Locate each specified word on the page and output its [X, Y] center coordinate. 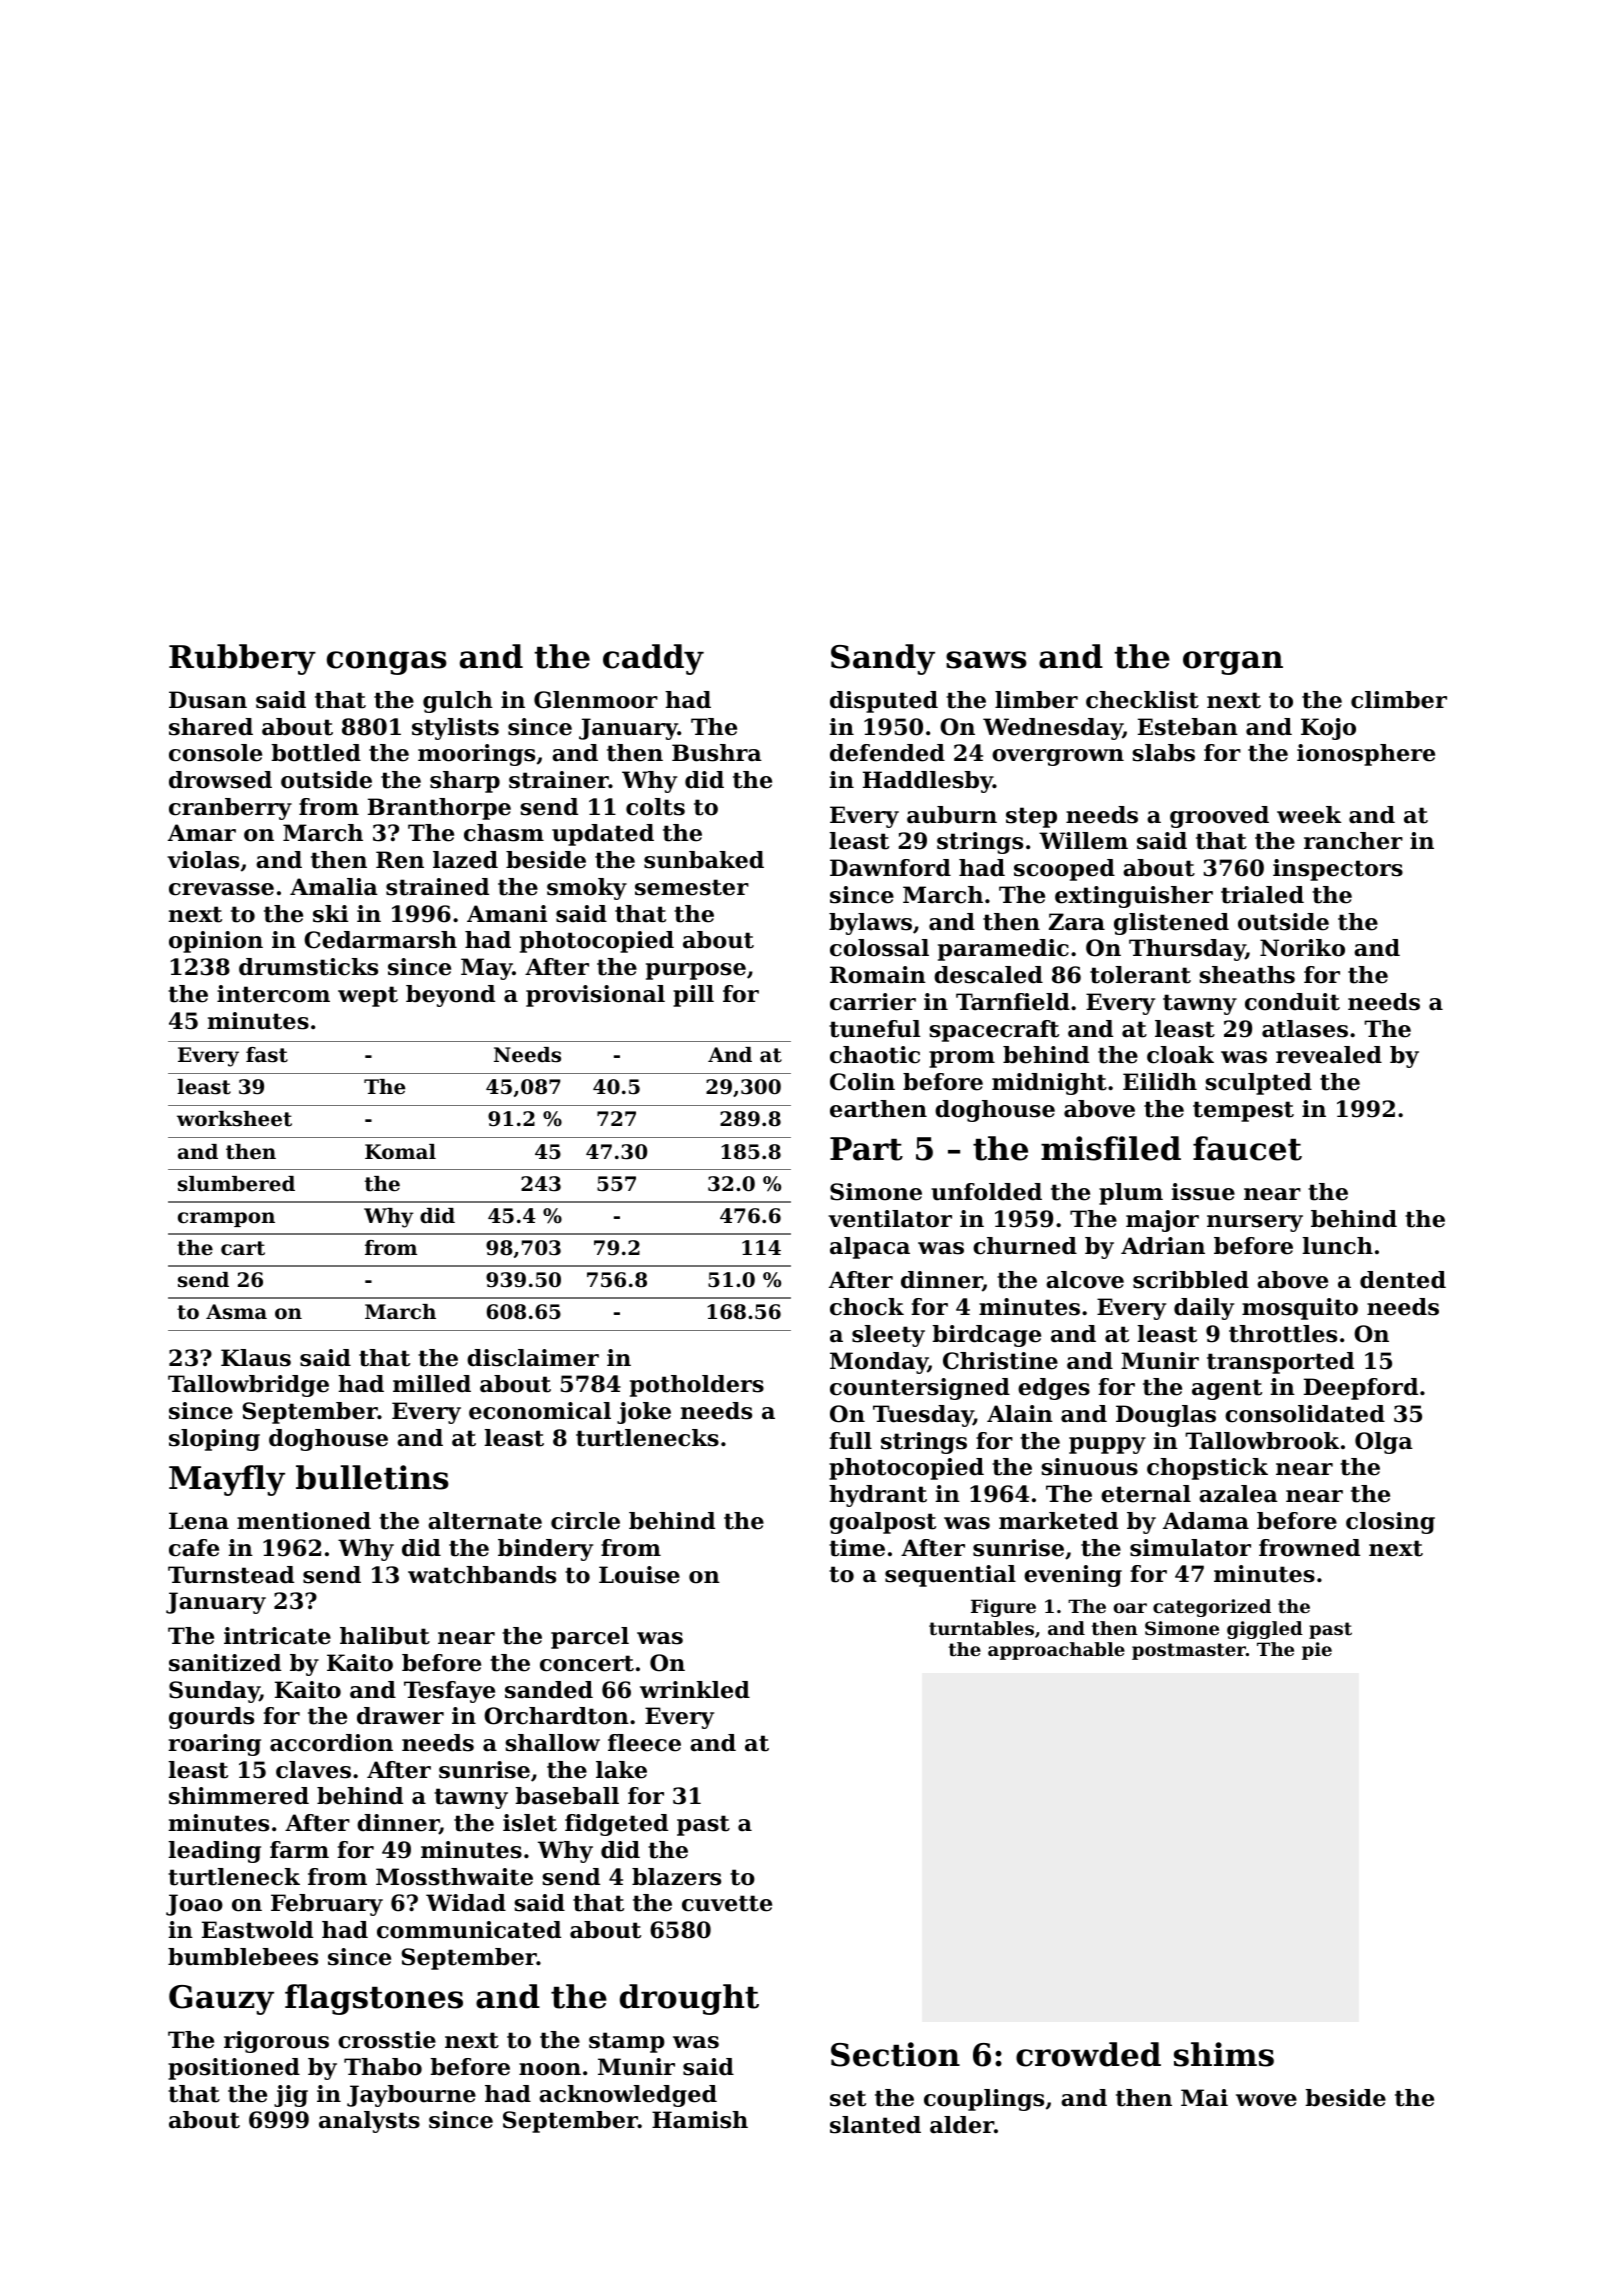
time [857, 1548]
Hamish [700, 2120]
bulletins [372, 1477]
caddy [653, 659]
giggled [1265, 1630]
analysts [369, 2122]
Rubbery [242, 659]
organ [1233, 663]
